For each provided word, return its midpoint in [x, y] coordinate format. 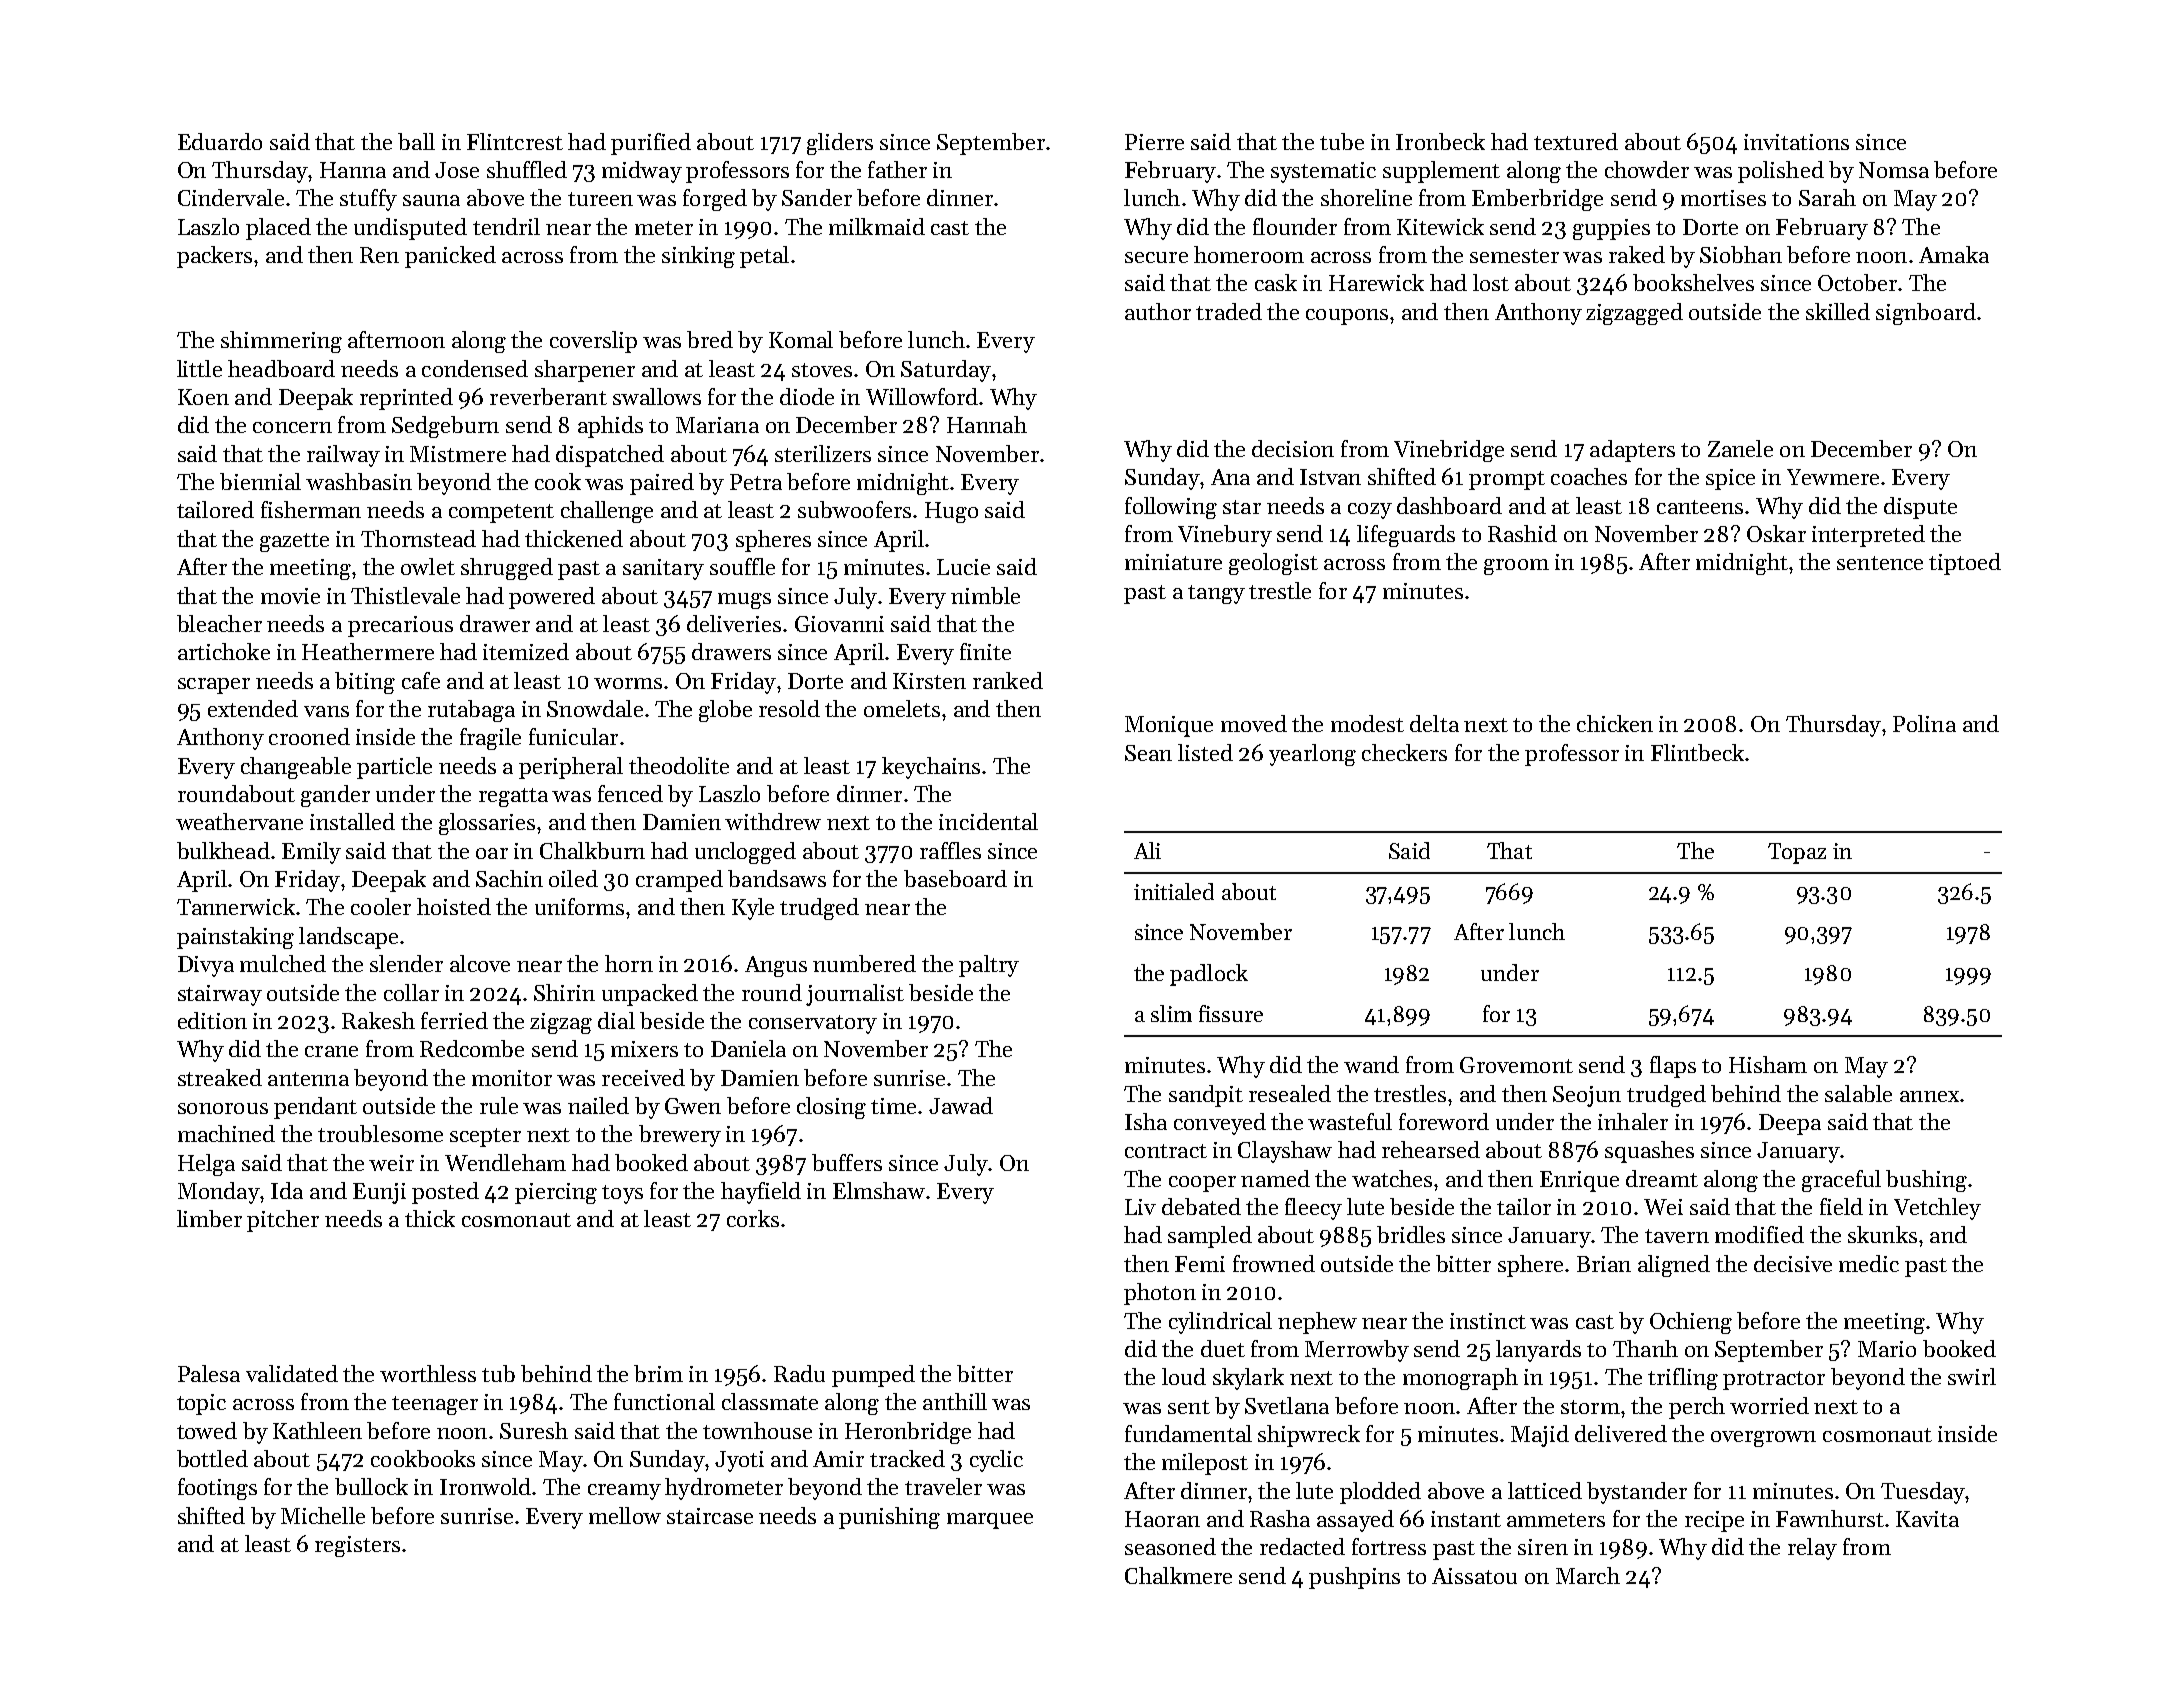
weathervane [239, 821]
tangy [1216, 594]
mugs [744, 601]
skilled [1838, 311]
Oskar [1776, 533]
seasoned [1170, 1546]
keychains [931, 768]
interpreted [1868, 536]
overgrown [1763, 1439]
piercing [556, 1193]
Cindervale [231, 197]
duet [1223, 1348]
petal [764, 257]
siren [1543, 1547]
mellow [625, 1515]
